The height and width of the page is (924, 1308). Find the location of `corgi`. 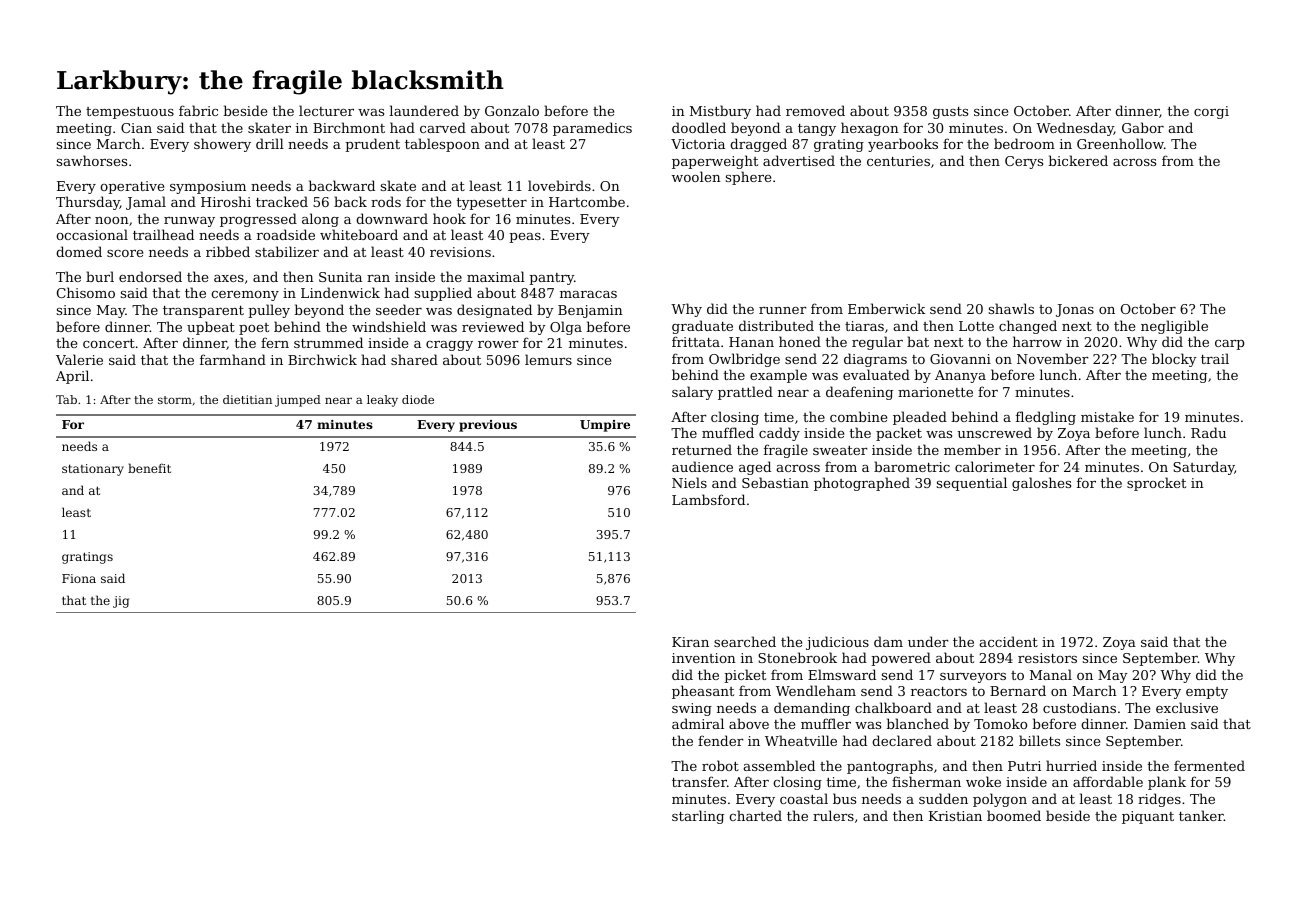

corgi is located at coordinates (1211, 112).
